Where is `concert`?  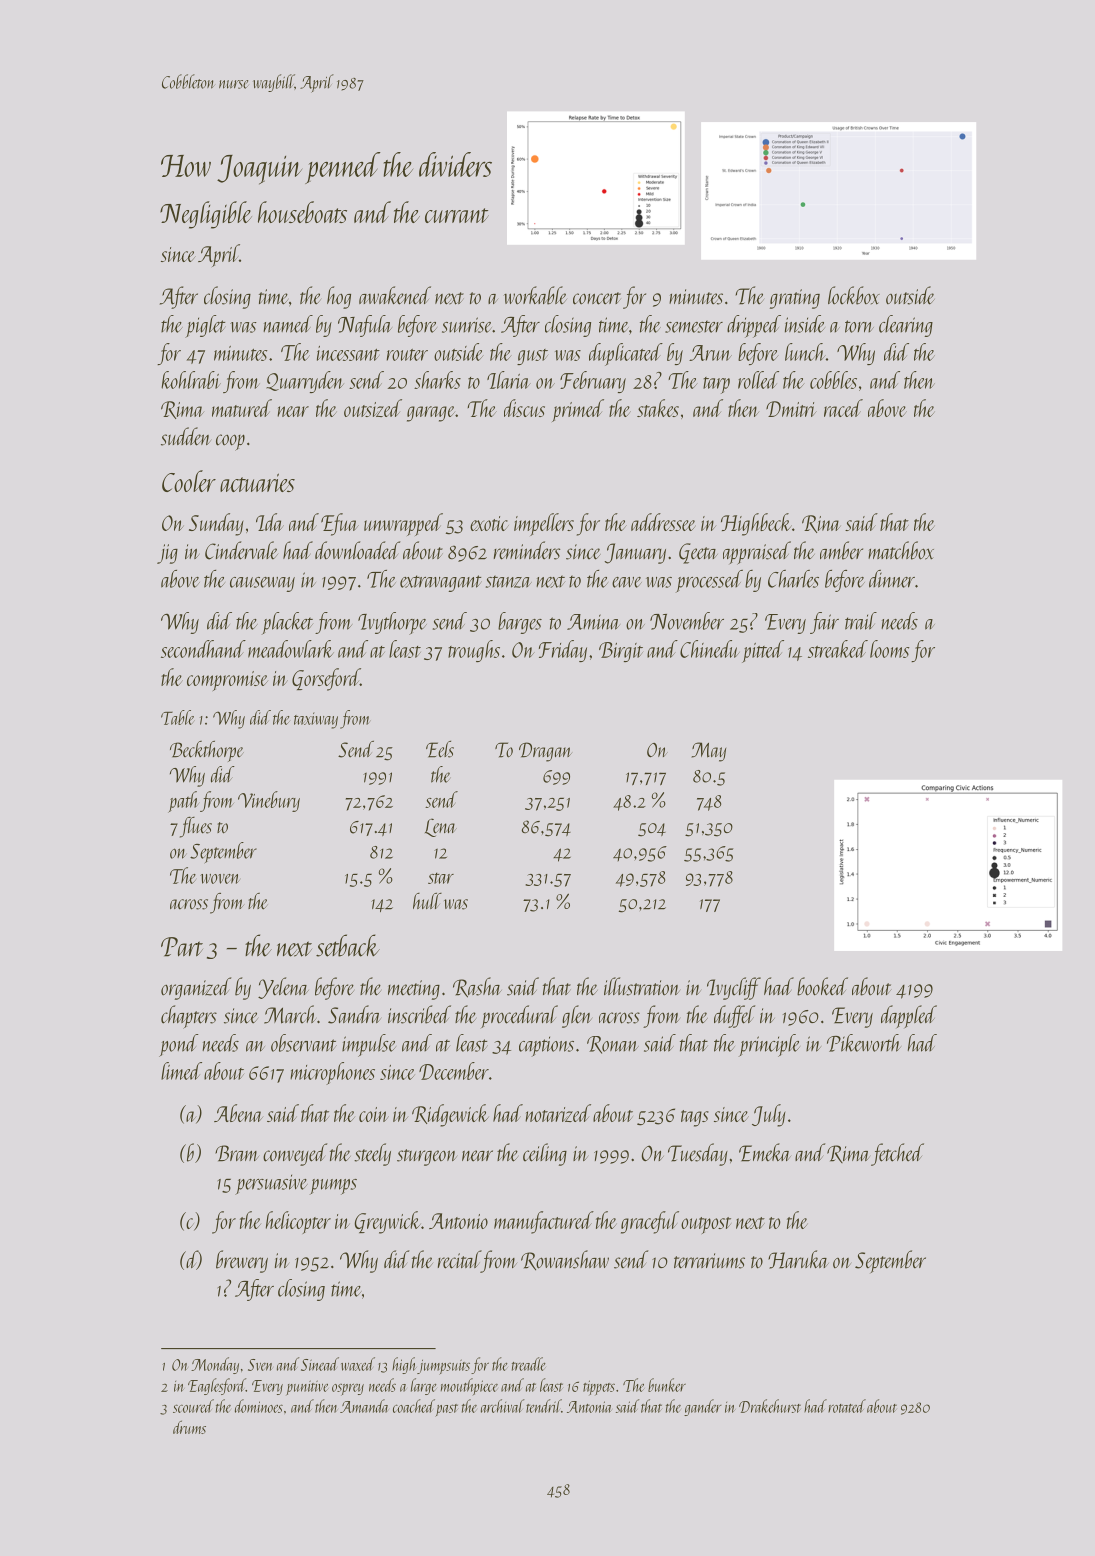
concert is located at coordinates (597, 298).
